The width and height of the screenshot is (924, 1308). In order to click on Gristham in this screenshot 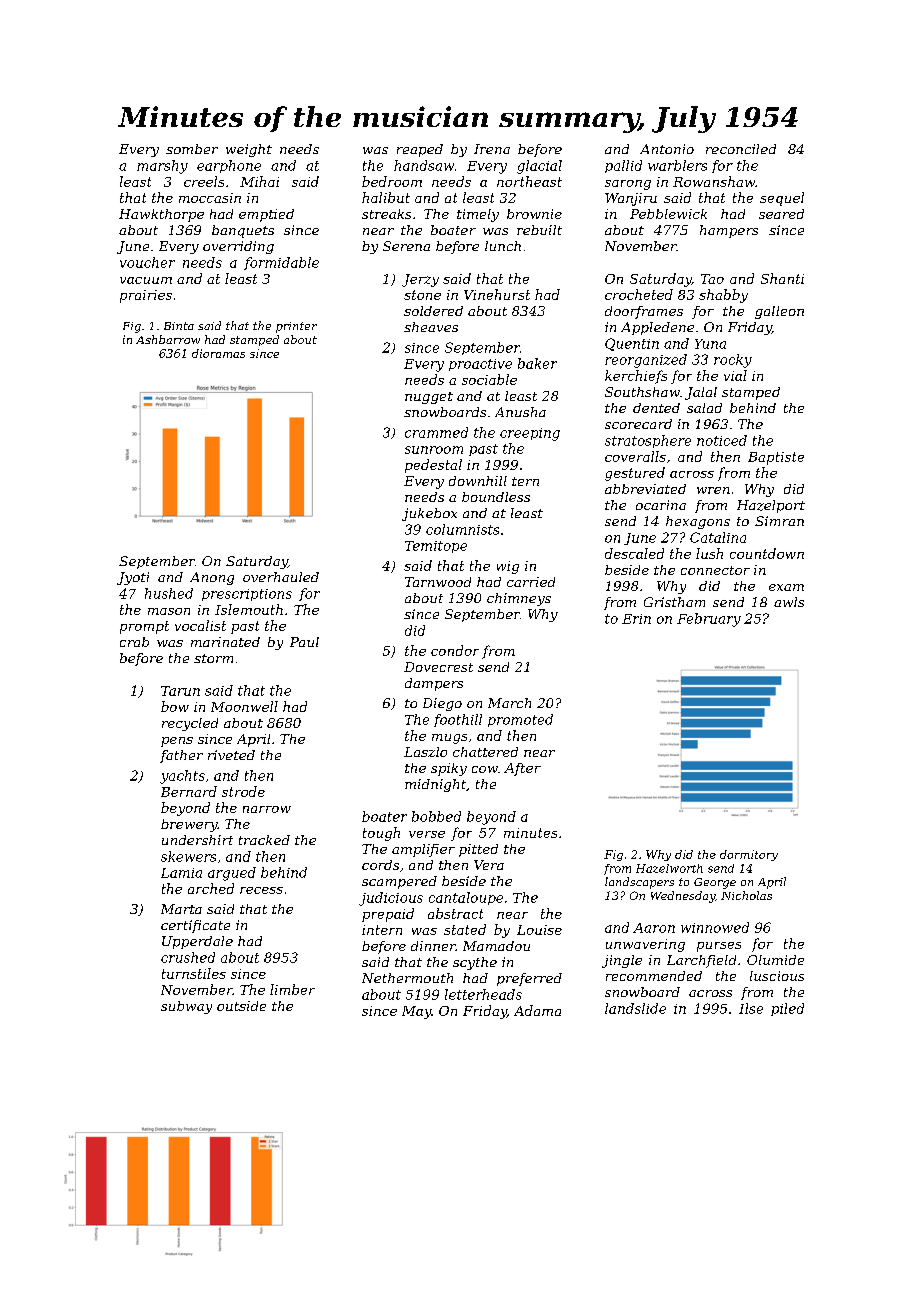, I will do `click(674, 602)`.
